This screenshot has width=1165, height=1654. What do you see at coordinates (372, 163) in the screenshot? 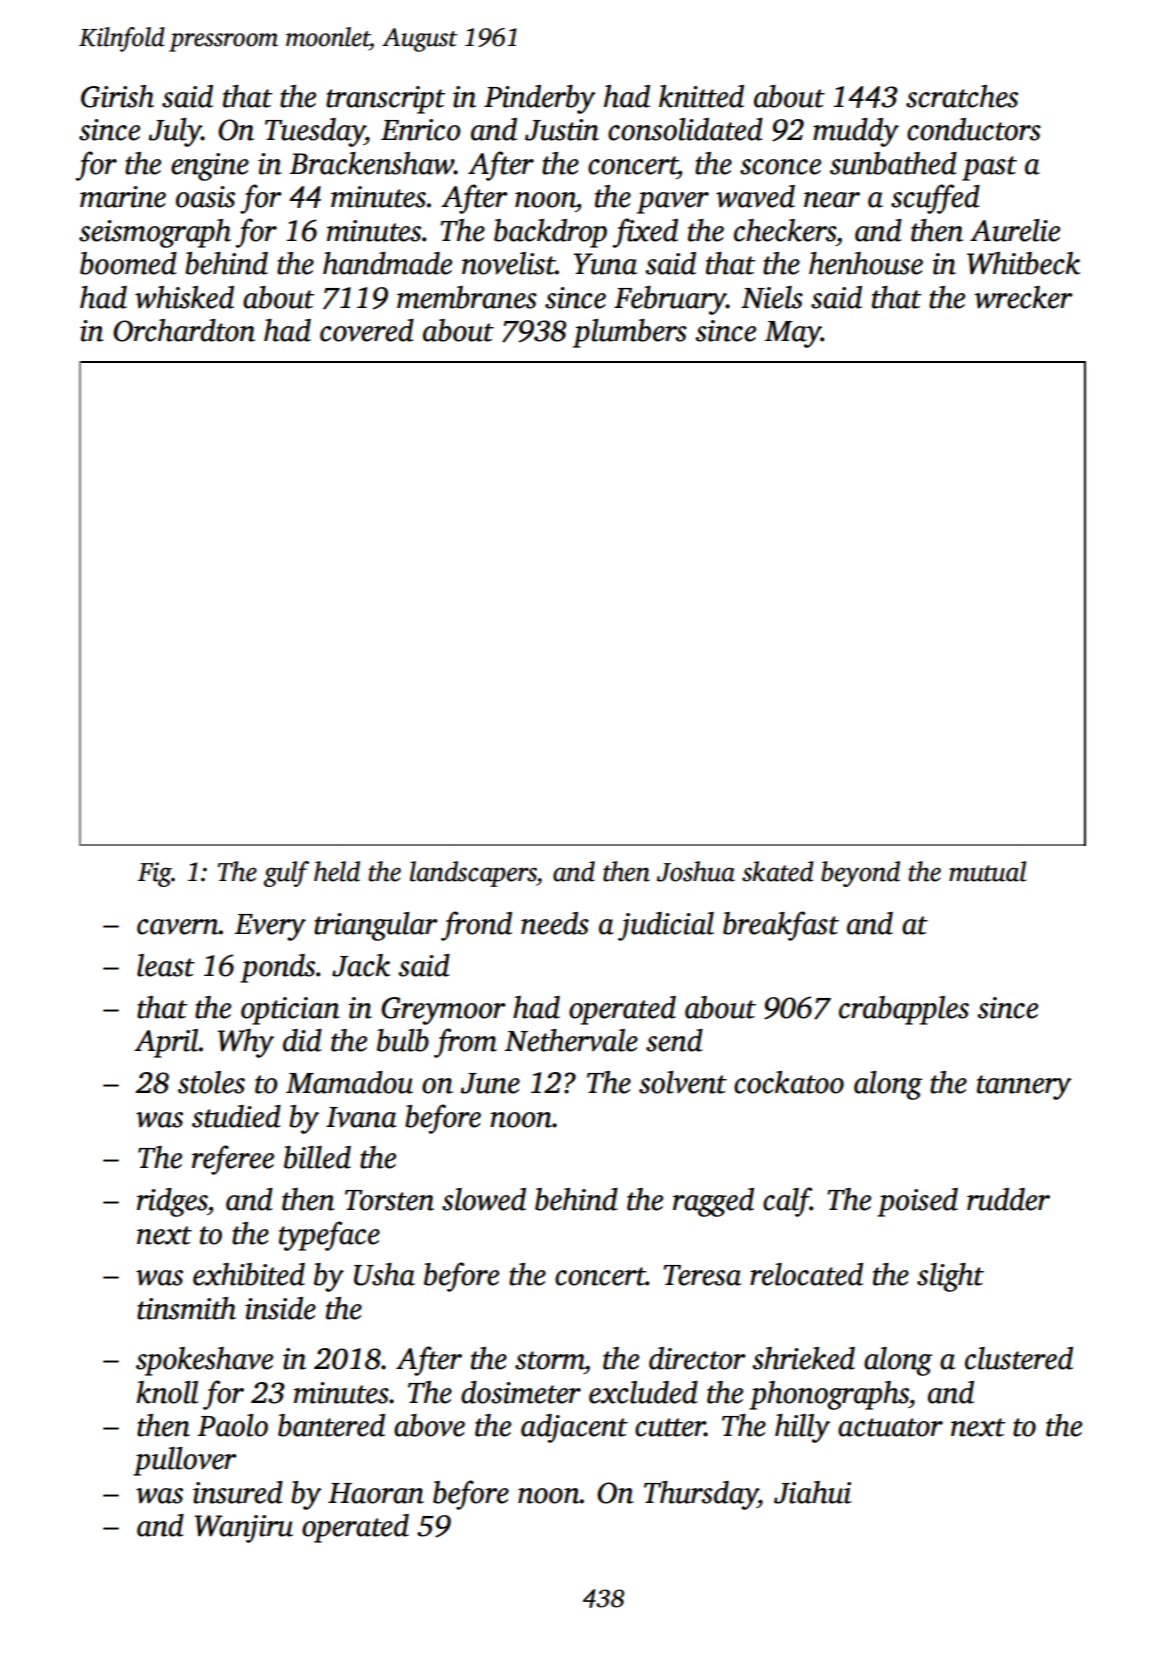
I see `Brackenshaw` at bounding box center [372, 163].
